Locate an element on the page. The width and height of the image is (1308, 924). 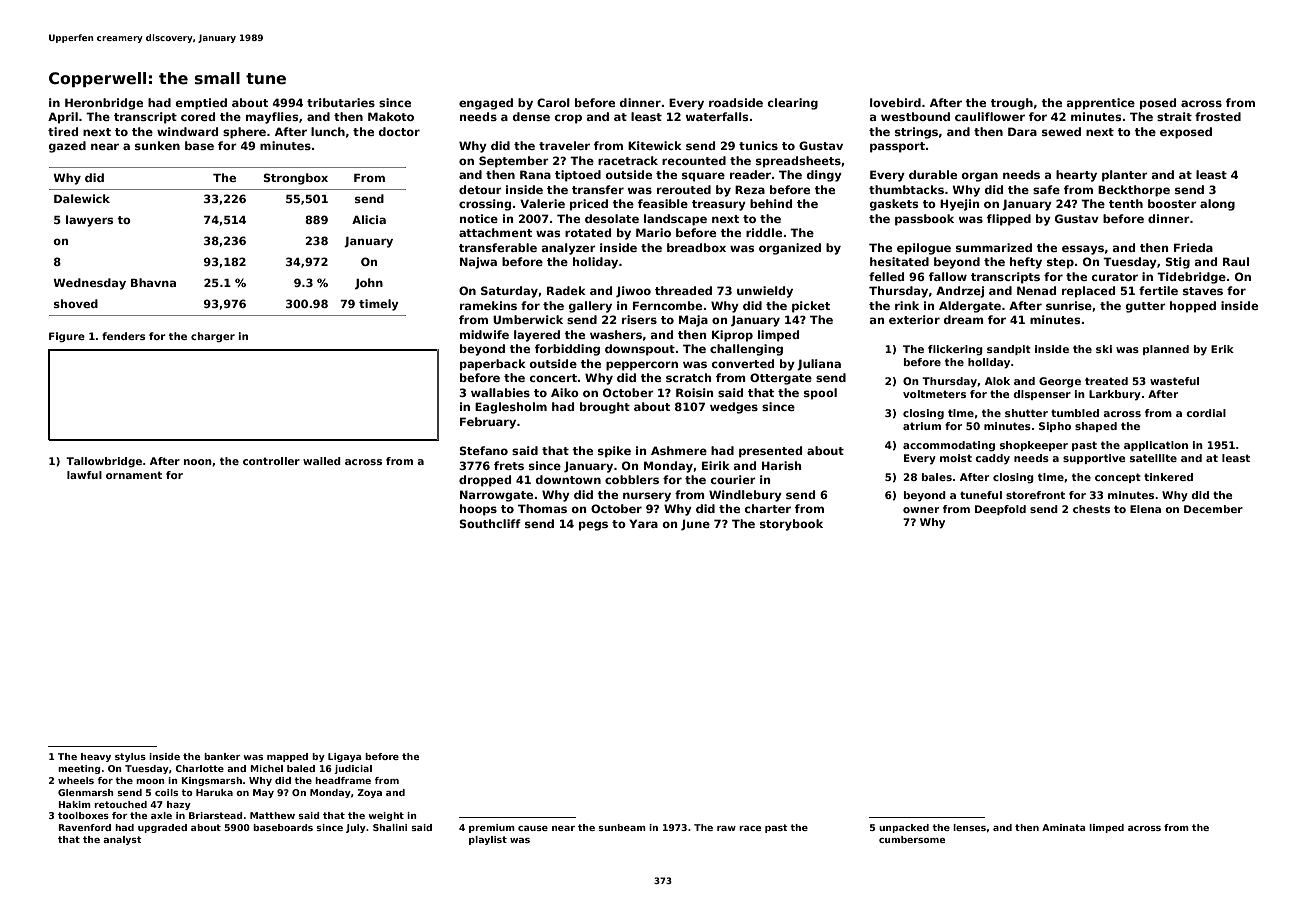
Dalewick is located at coordinates (82, 198).
